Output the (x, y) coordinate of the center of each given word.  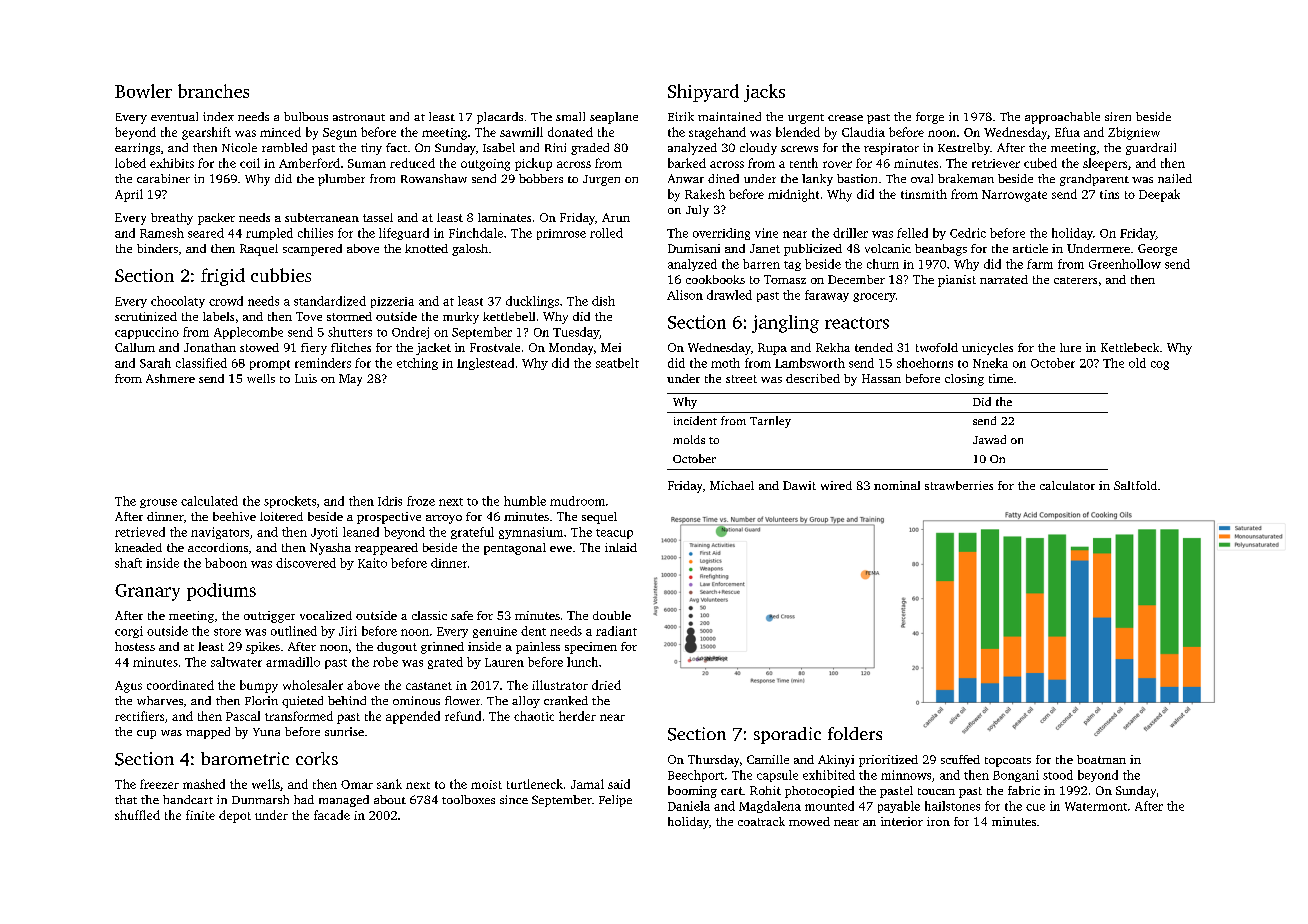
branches (213, 91)
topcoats (1008, 762)
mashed (204, 784)
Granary (147, 592)
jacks (764, 93)
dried (606, 685)
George (1157, 250)
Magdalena (770, 807)
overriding (721, 234)
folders (855, 733)
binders (157, 248)
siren (1118, 116)
